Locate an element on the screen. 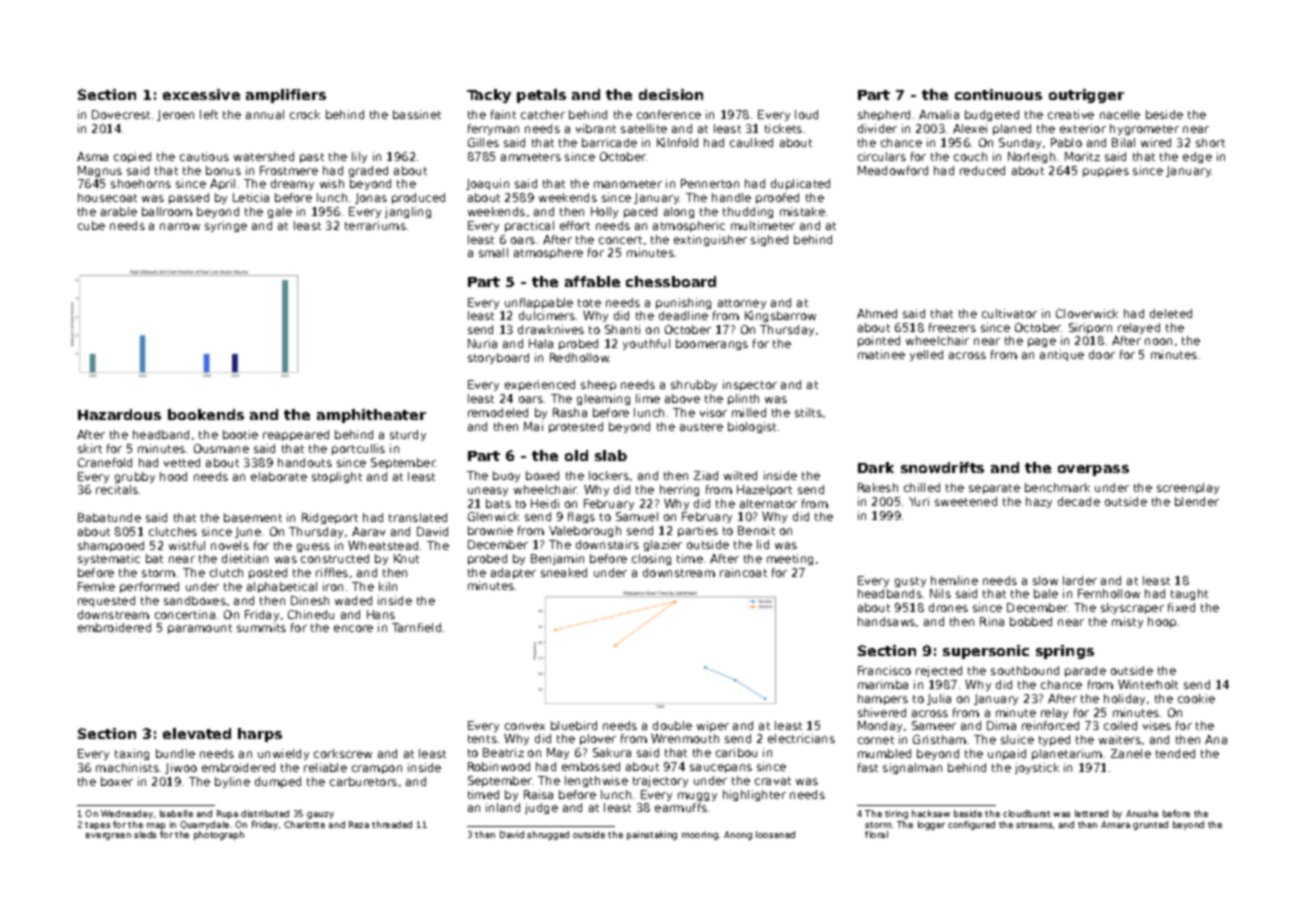 Image resolution: width=1308 pixels, height=924 pixels. excessive is located at coordinates (201, 94).
